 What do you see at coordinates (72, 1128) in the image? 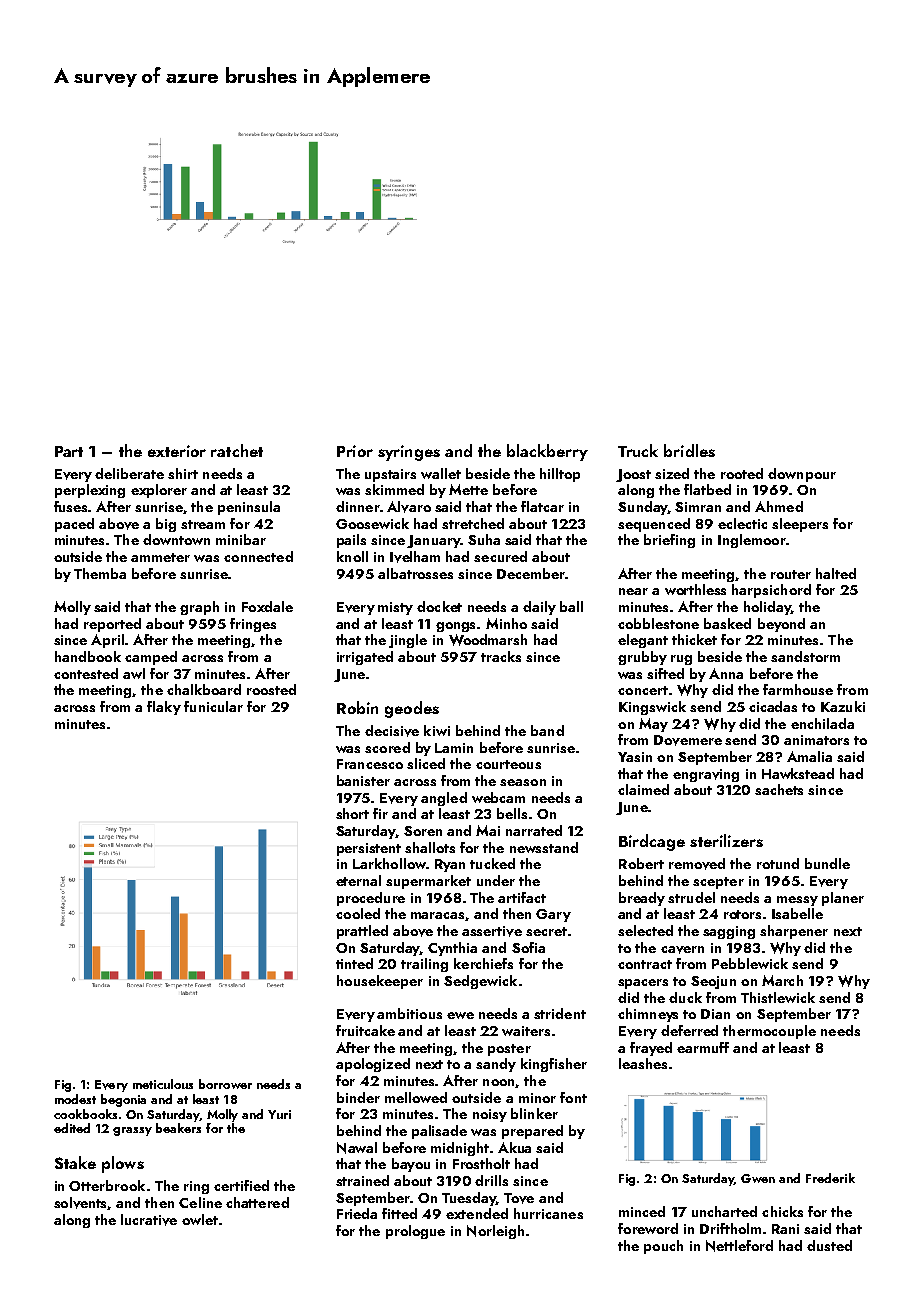
I see `edited` at bounding box center [72, 1128].
